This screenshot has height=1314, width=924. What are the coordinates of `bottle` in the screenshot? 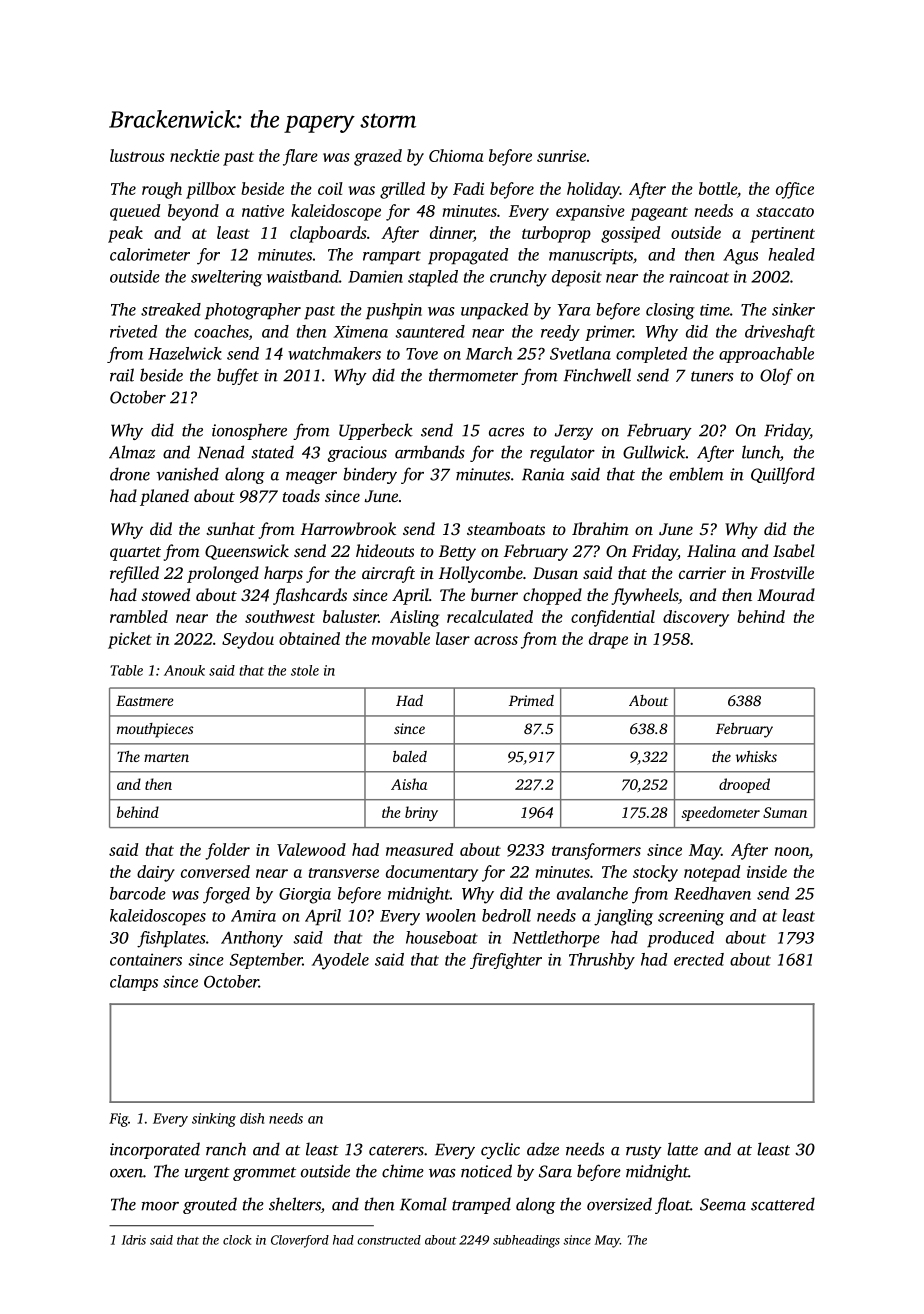 It's located at (718, 188).
